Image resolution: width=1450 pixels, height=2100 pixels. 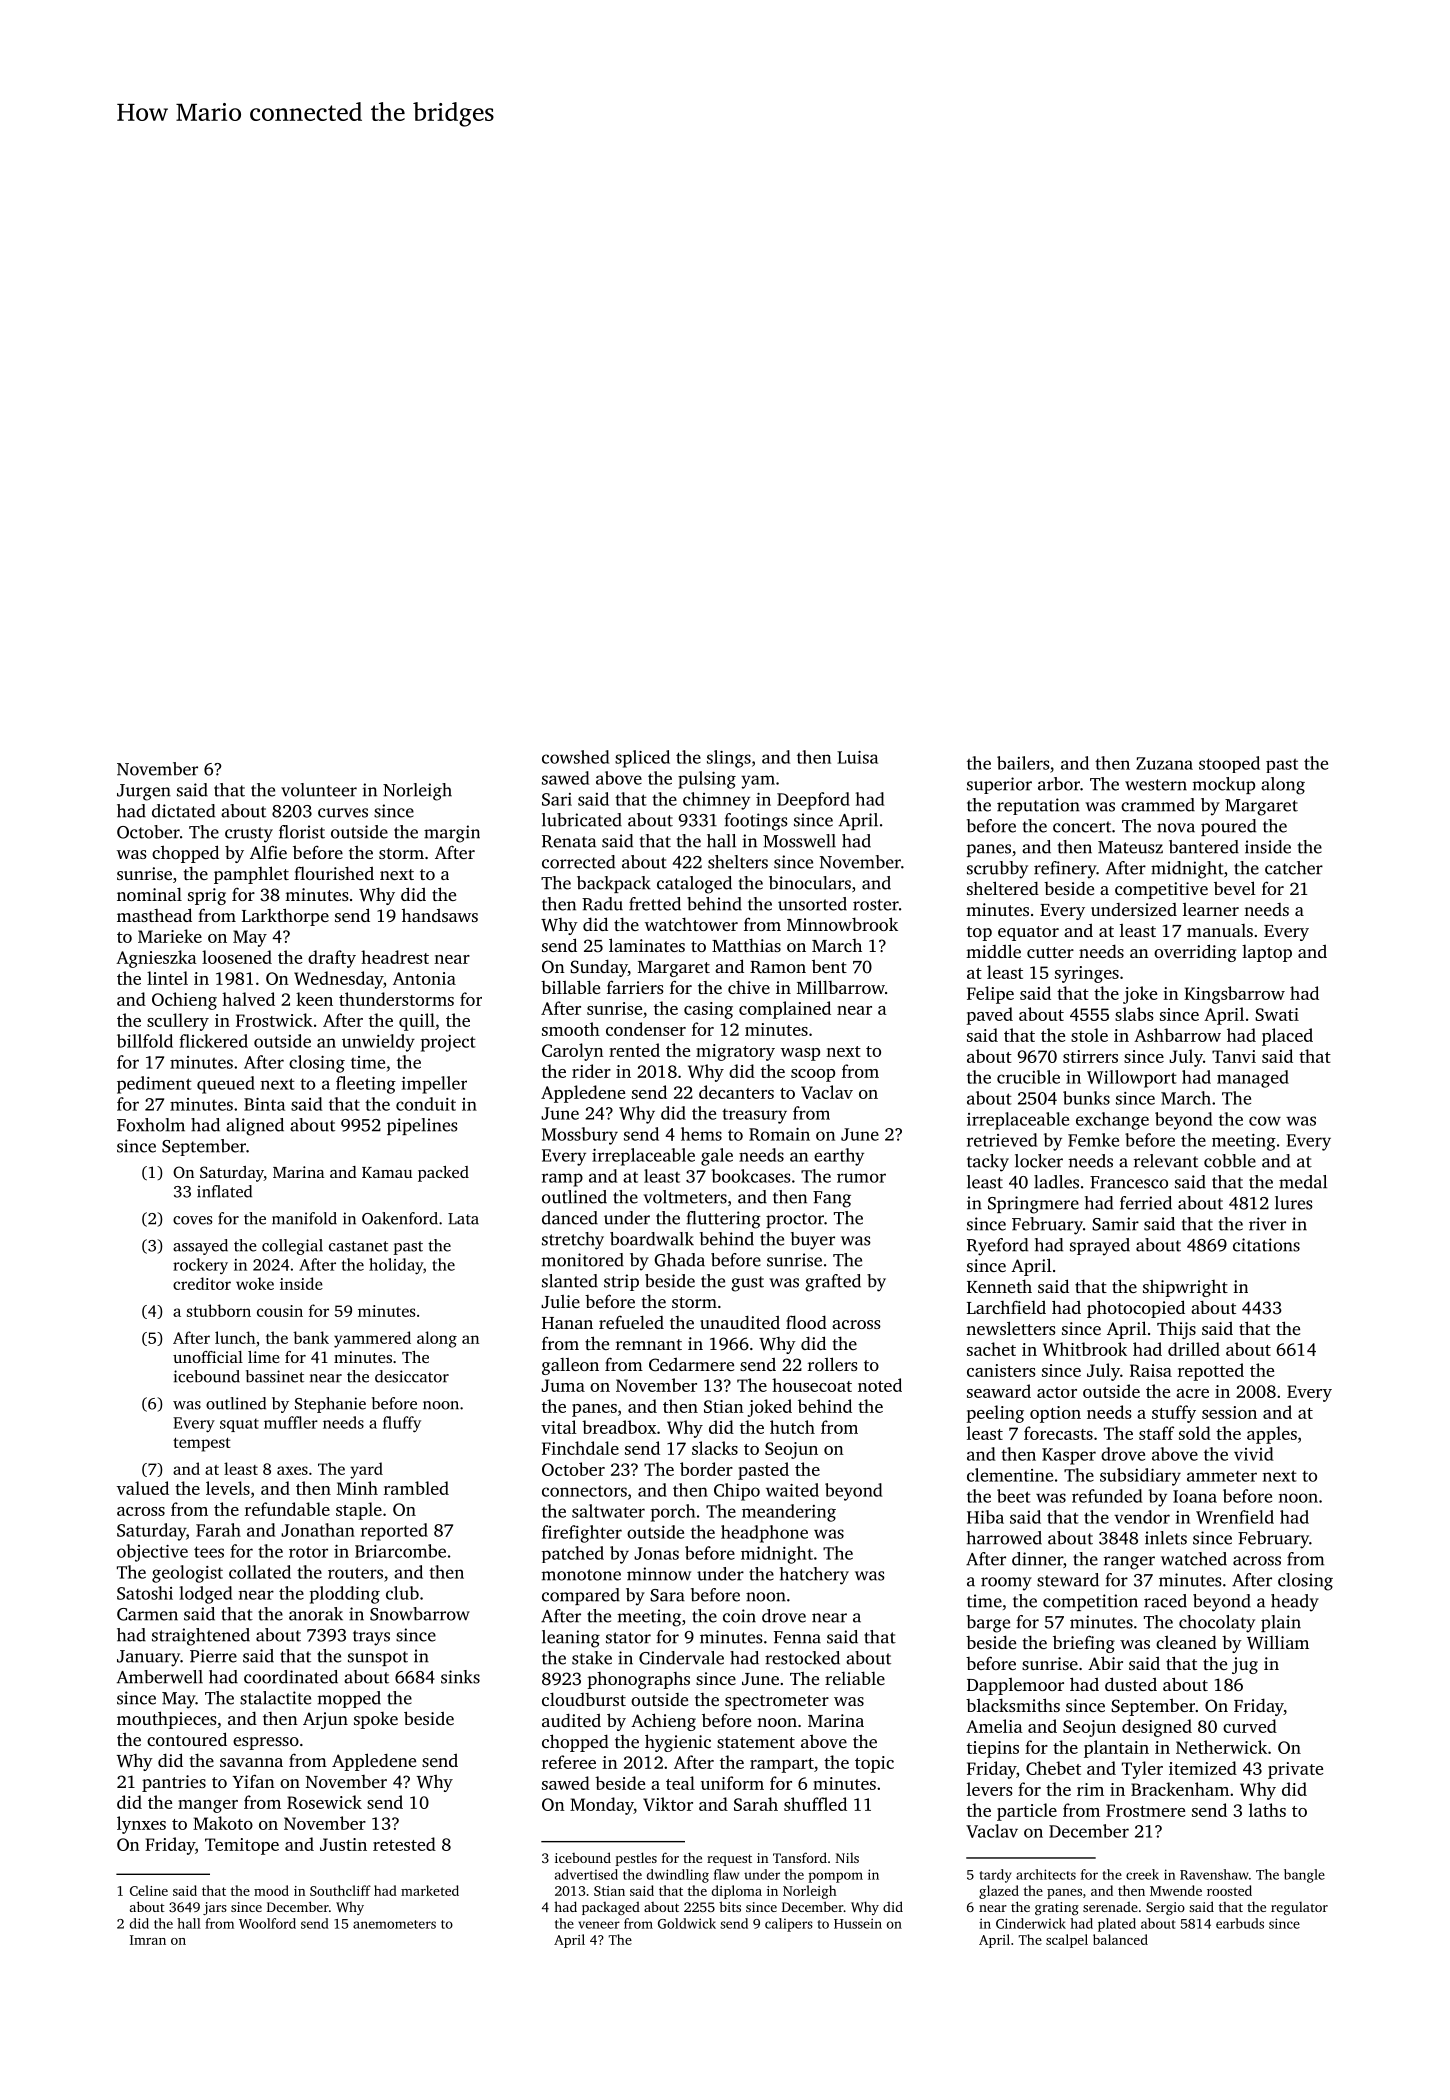 I want to click on lures, so click(x=1294, y=1203).
